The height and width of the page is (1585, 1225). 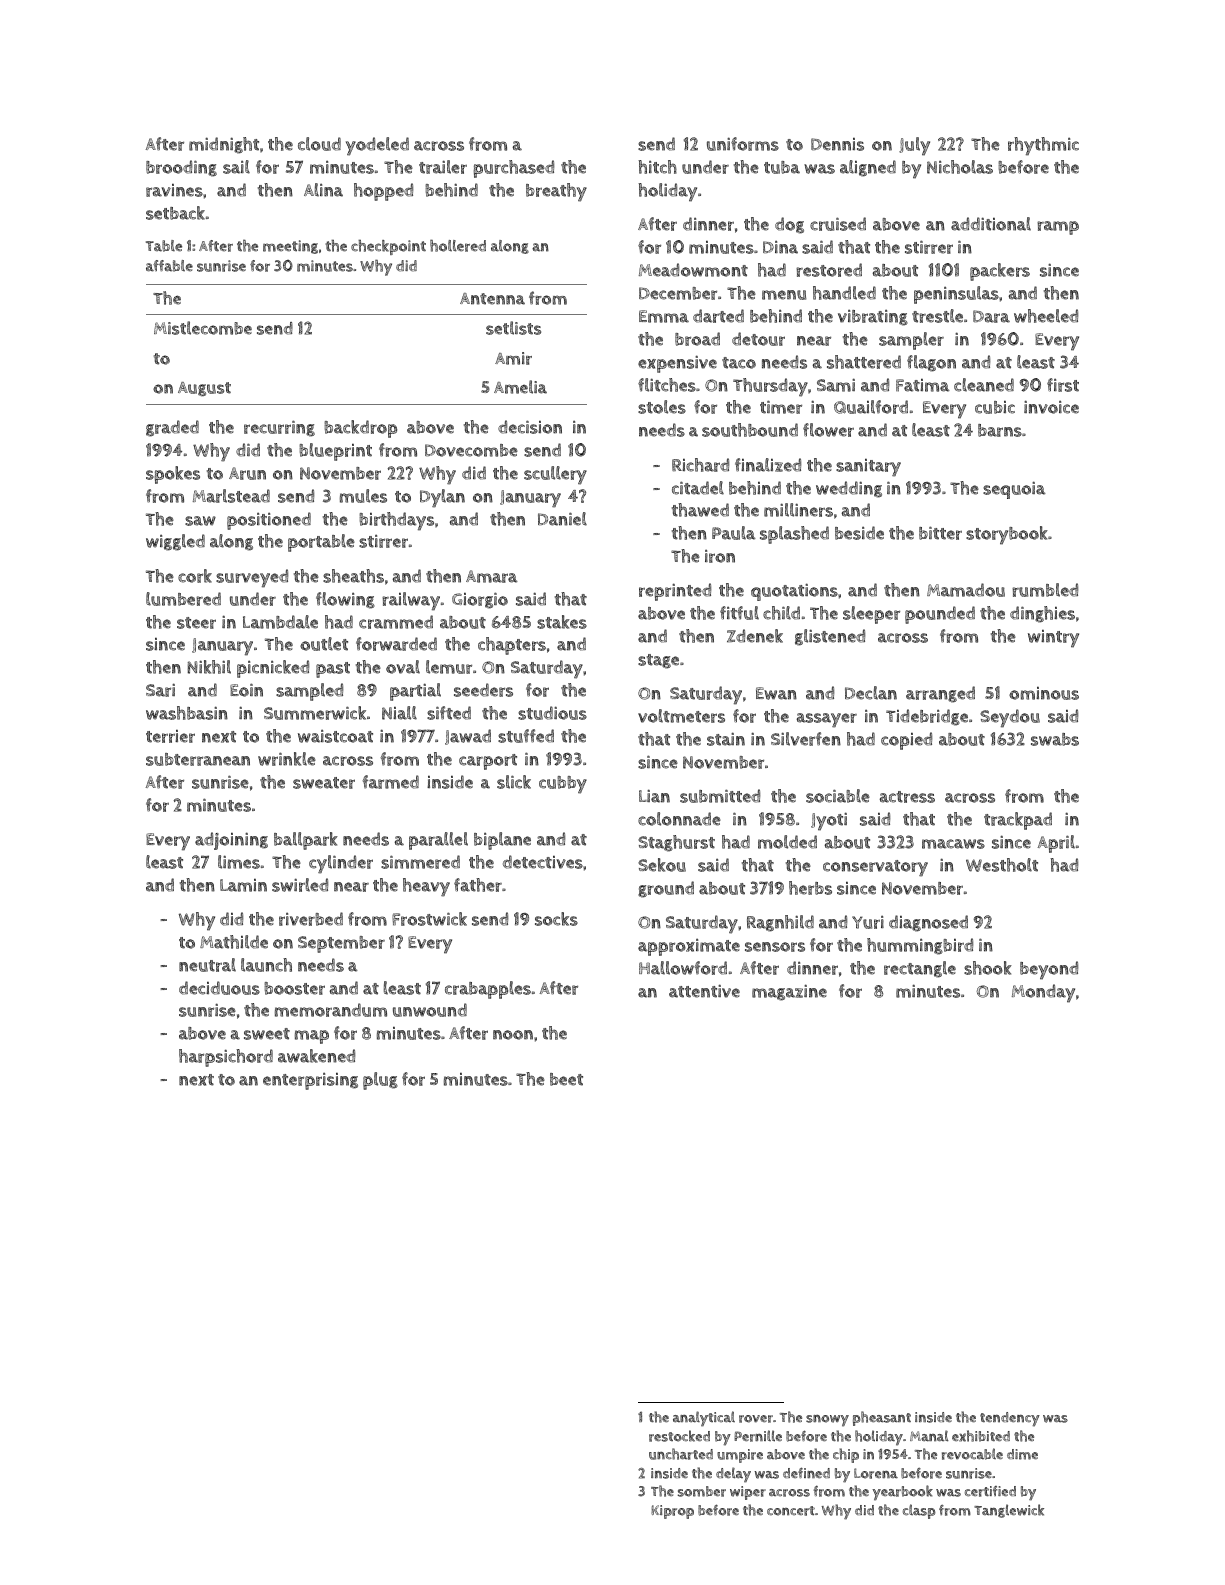 What do you see at coordinates (1043, 146) in the page?
I see `rhythmic` at bounding box center [1043, 146].
